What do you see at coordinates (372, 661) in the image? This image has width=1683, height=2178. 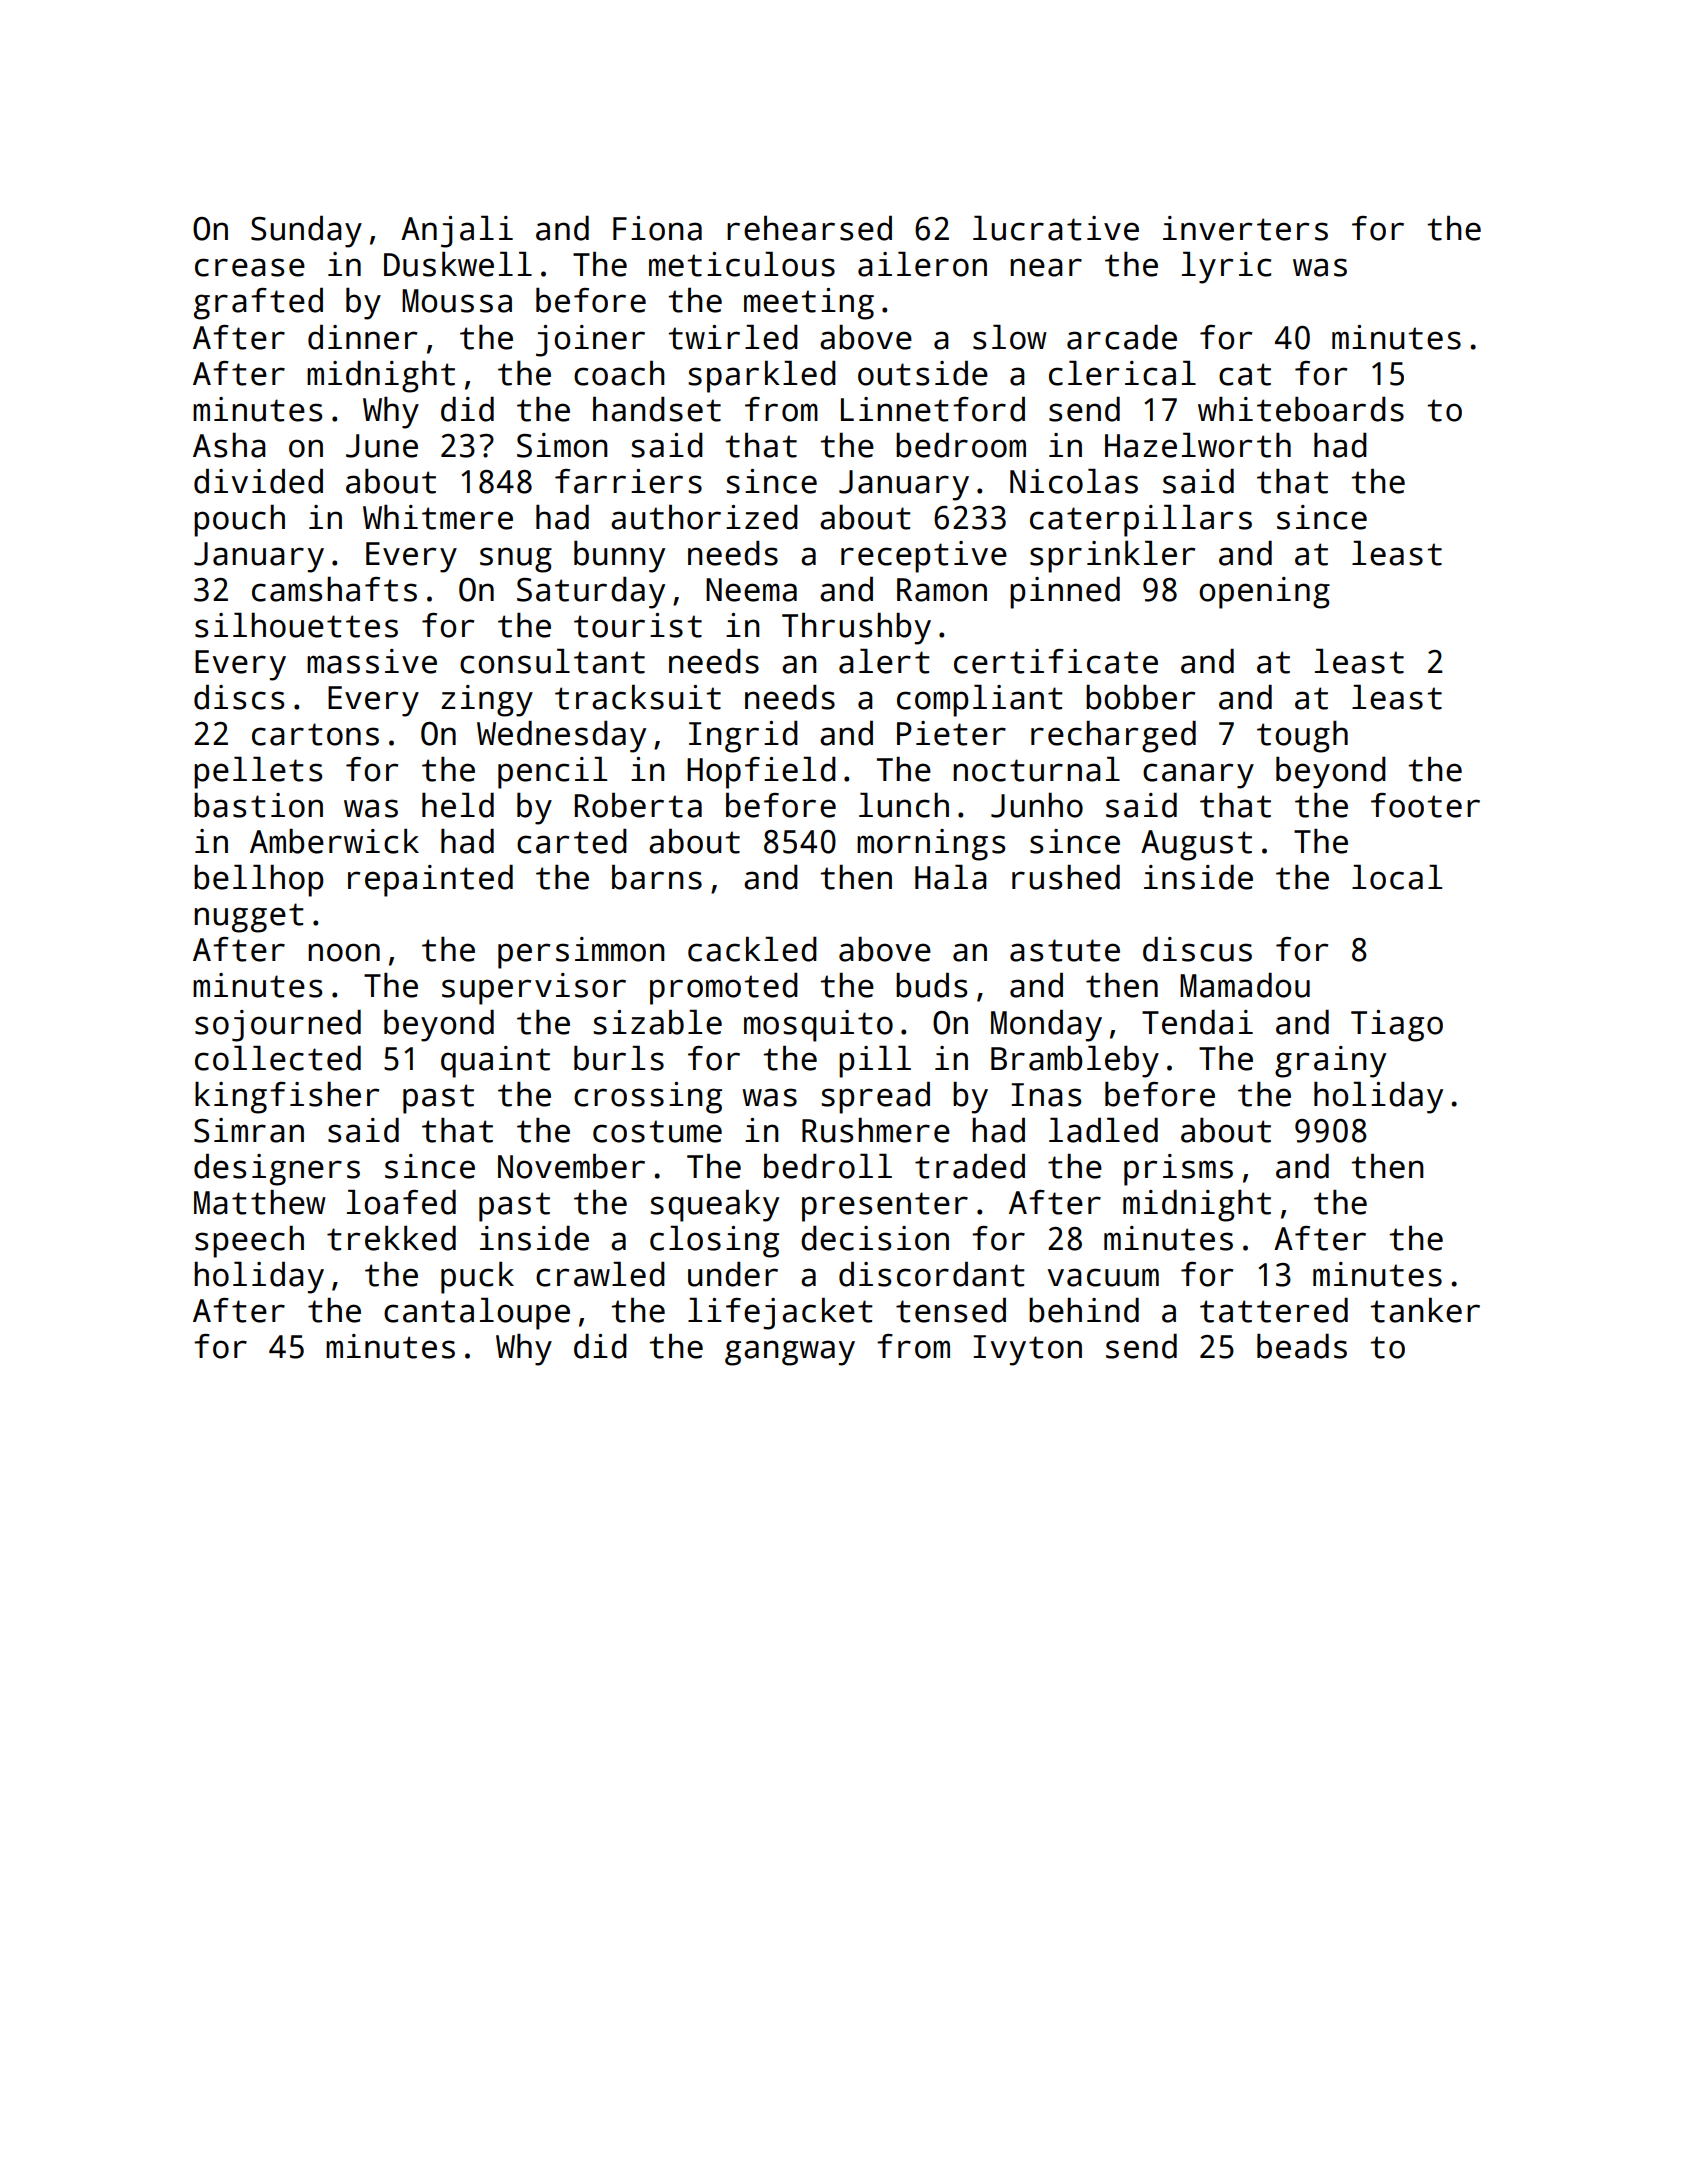 I see `massive` at bounding box center [372, 661].
